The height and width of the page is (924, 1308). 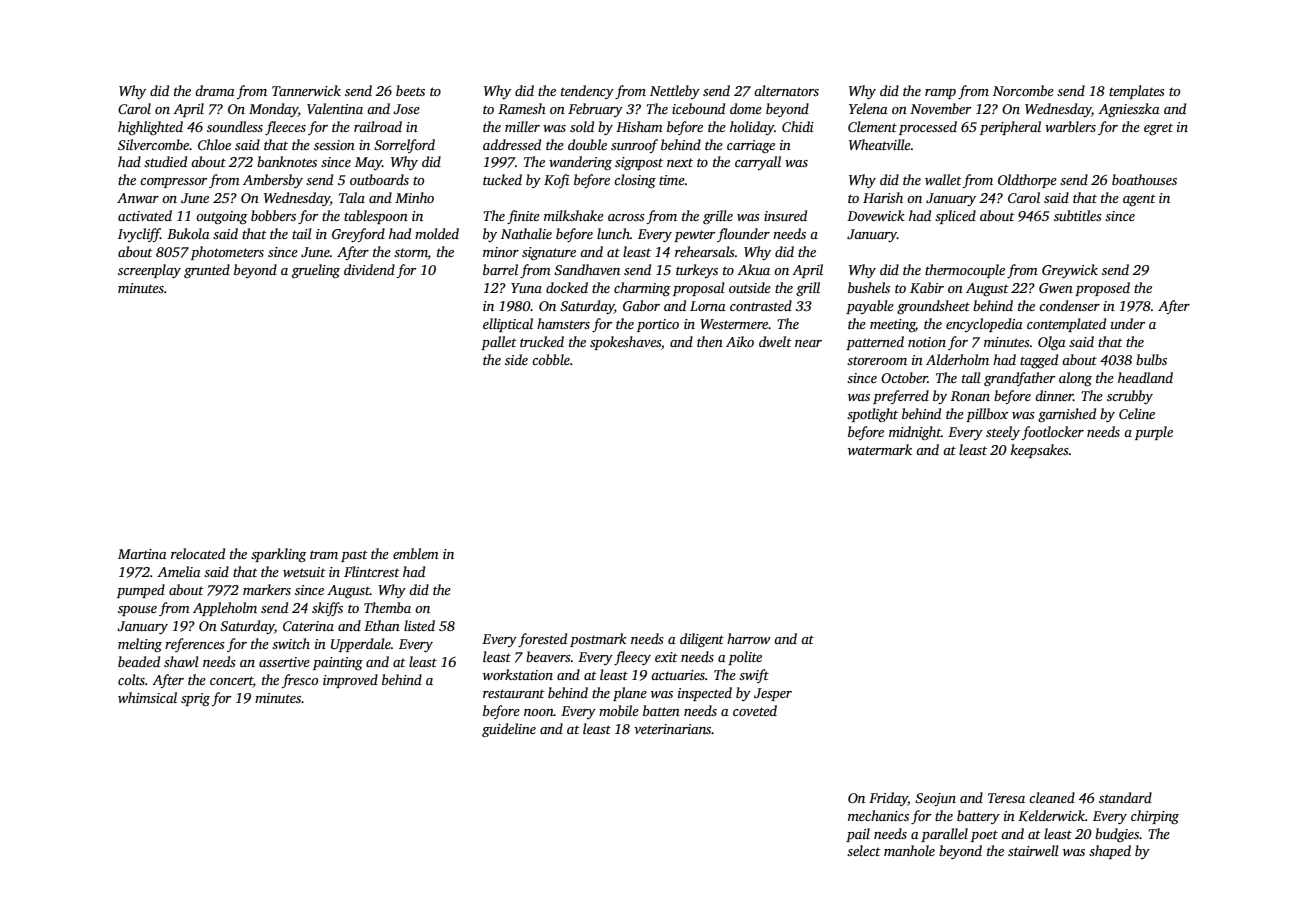 What do you see at coordinates (880, 449) in the page?
I see `watermark` at bounding box center [880, 449].
